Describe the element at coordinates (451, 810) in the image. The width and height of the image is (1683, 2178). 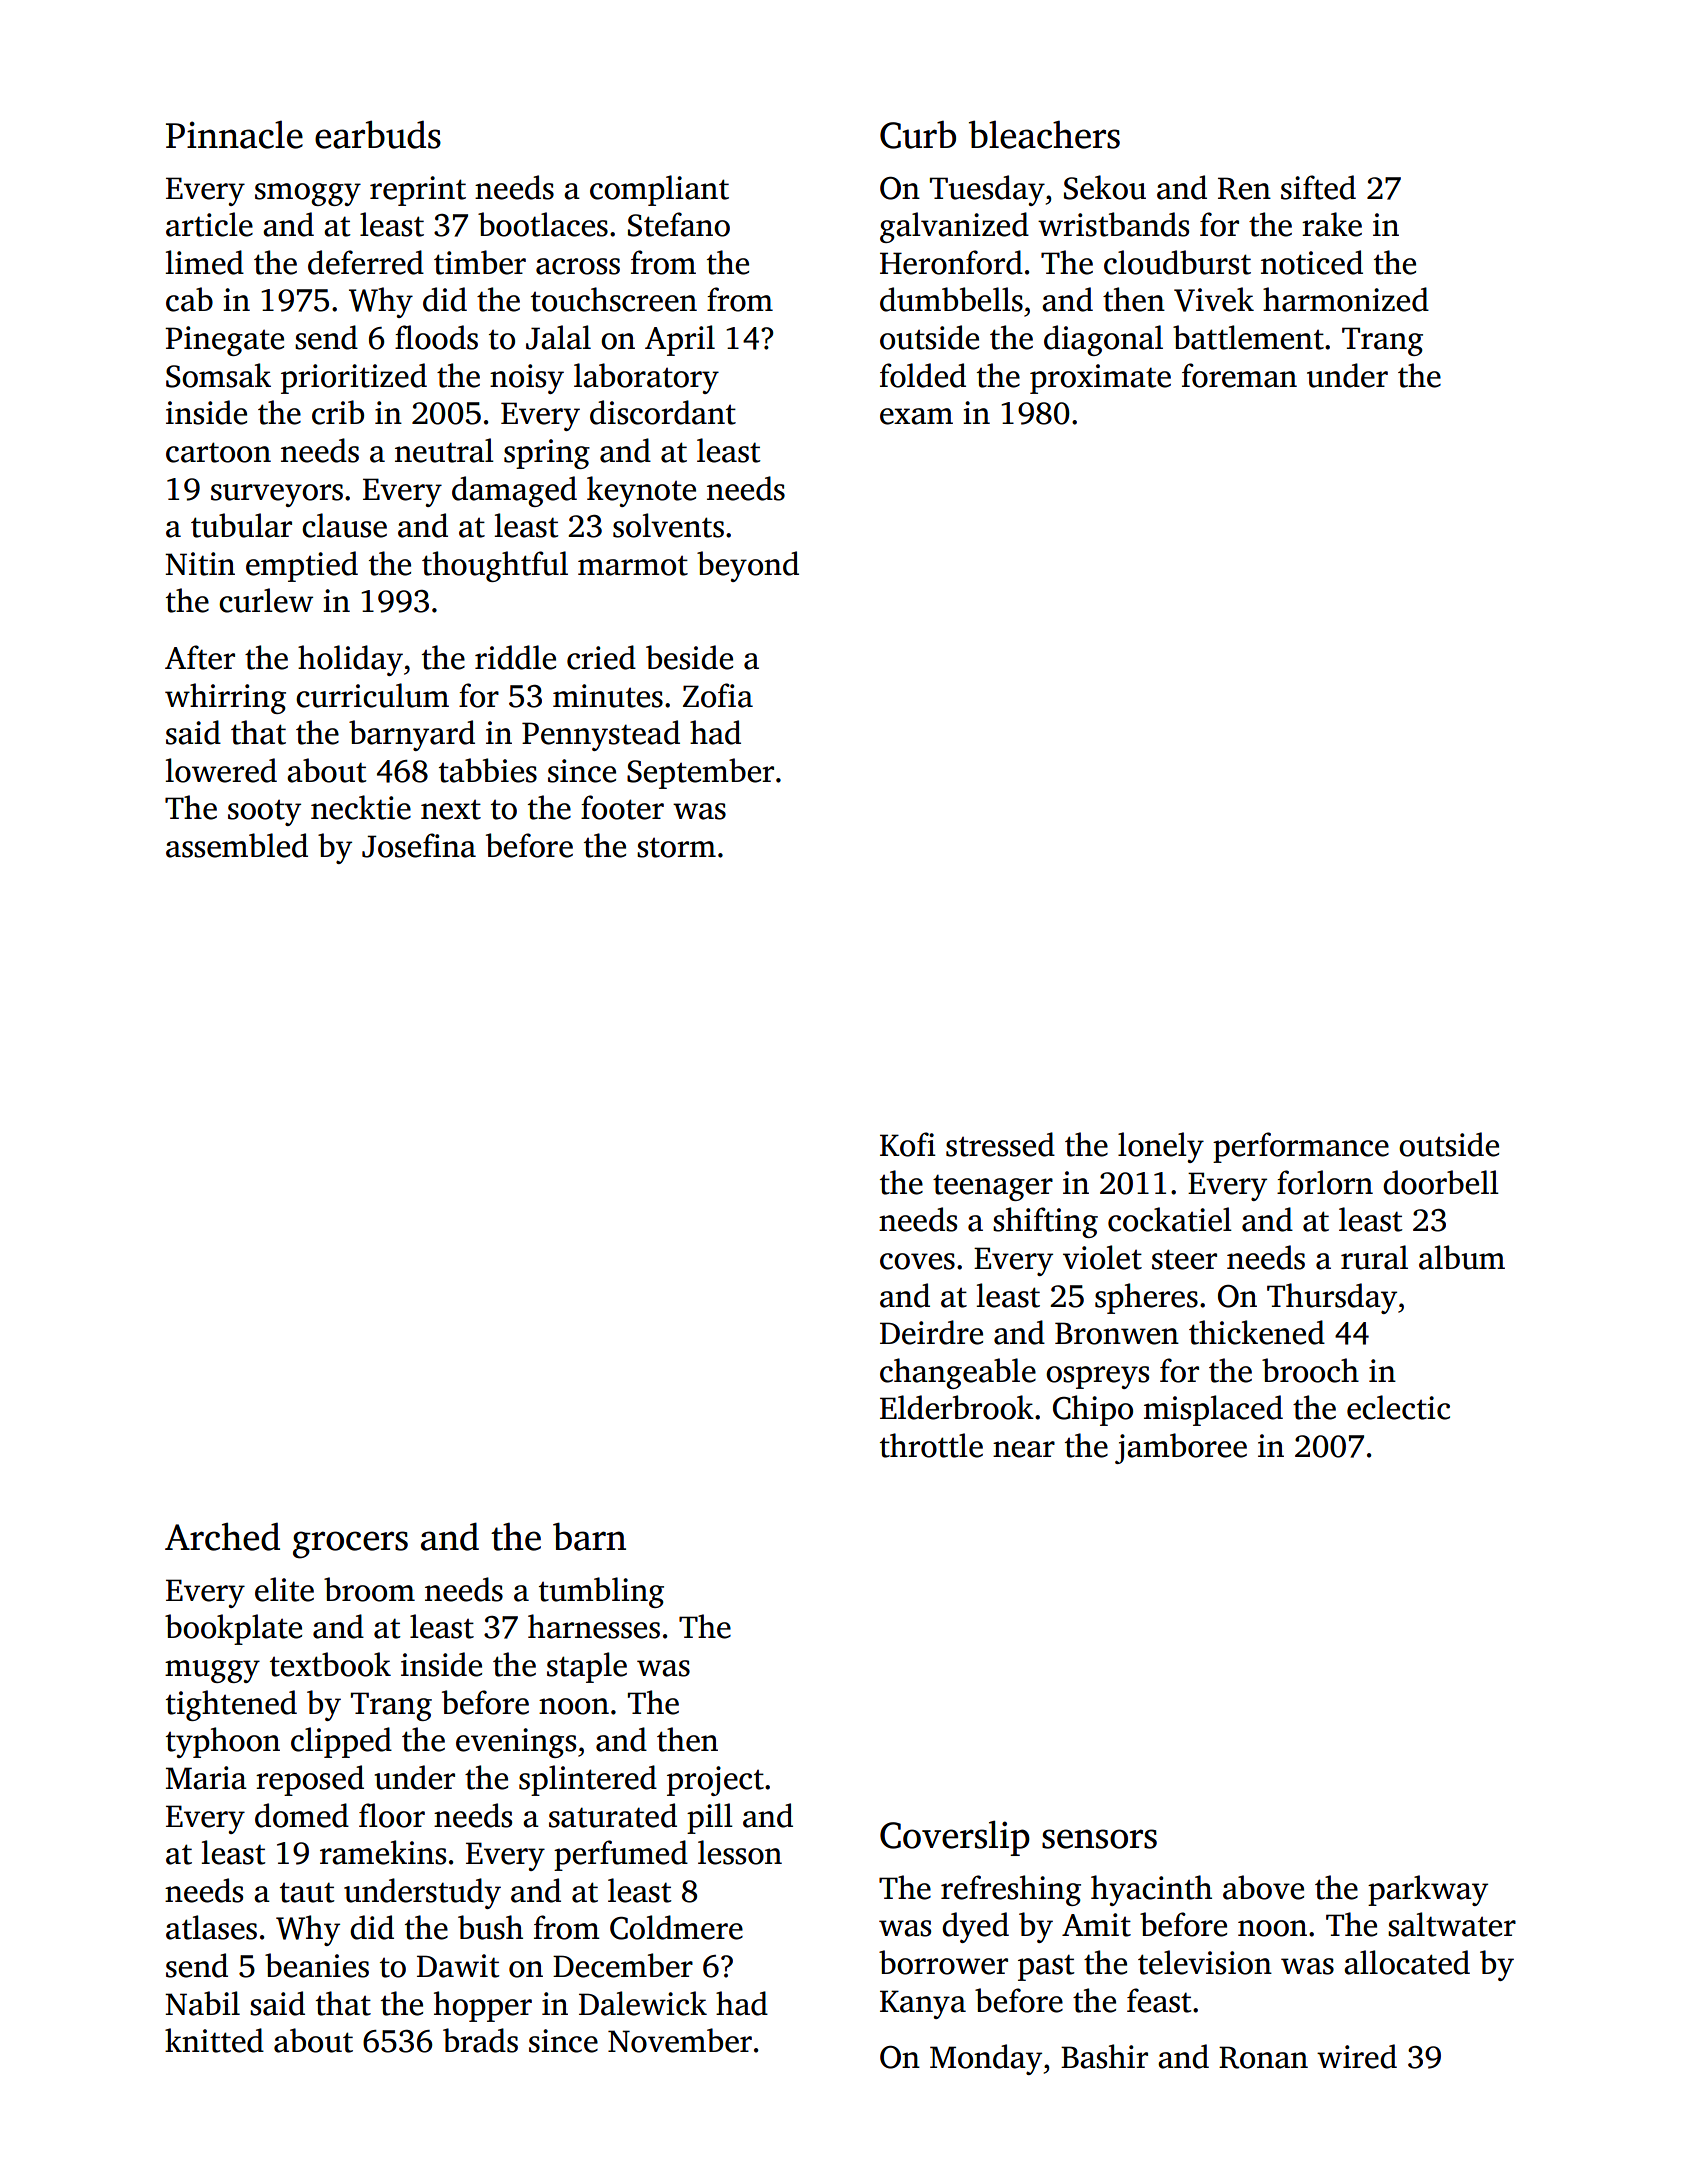
I see `next` at that location.
